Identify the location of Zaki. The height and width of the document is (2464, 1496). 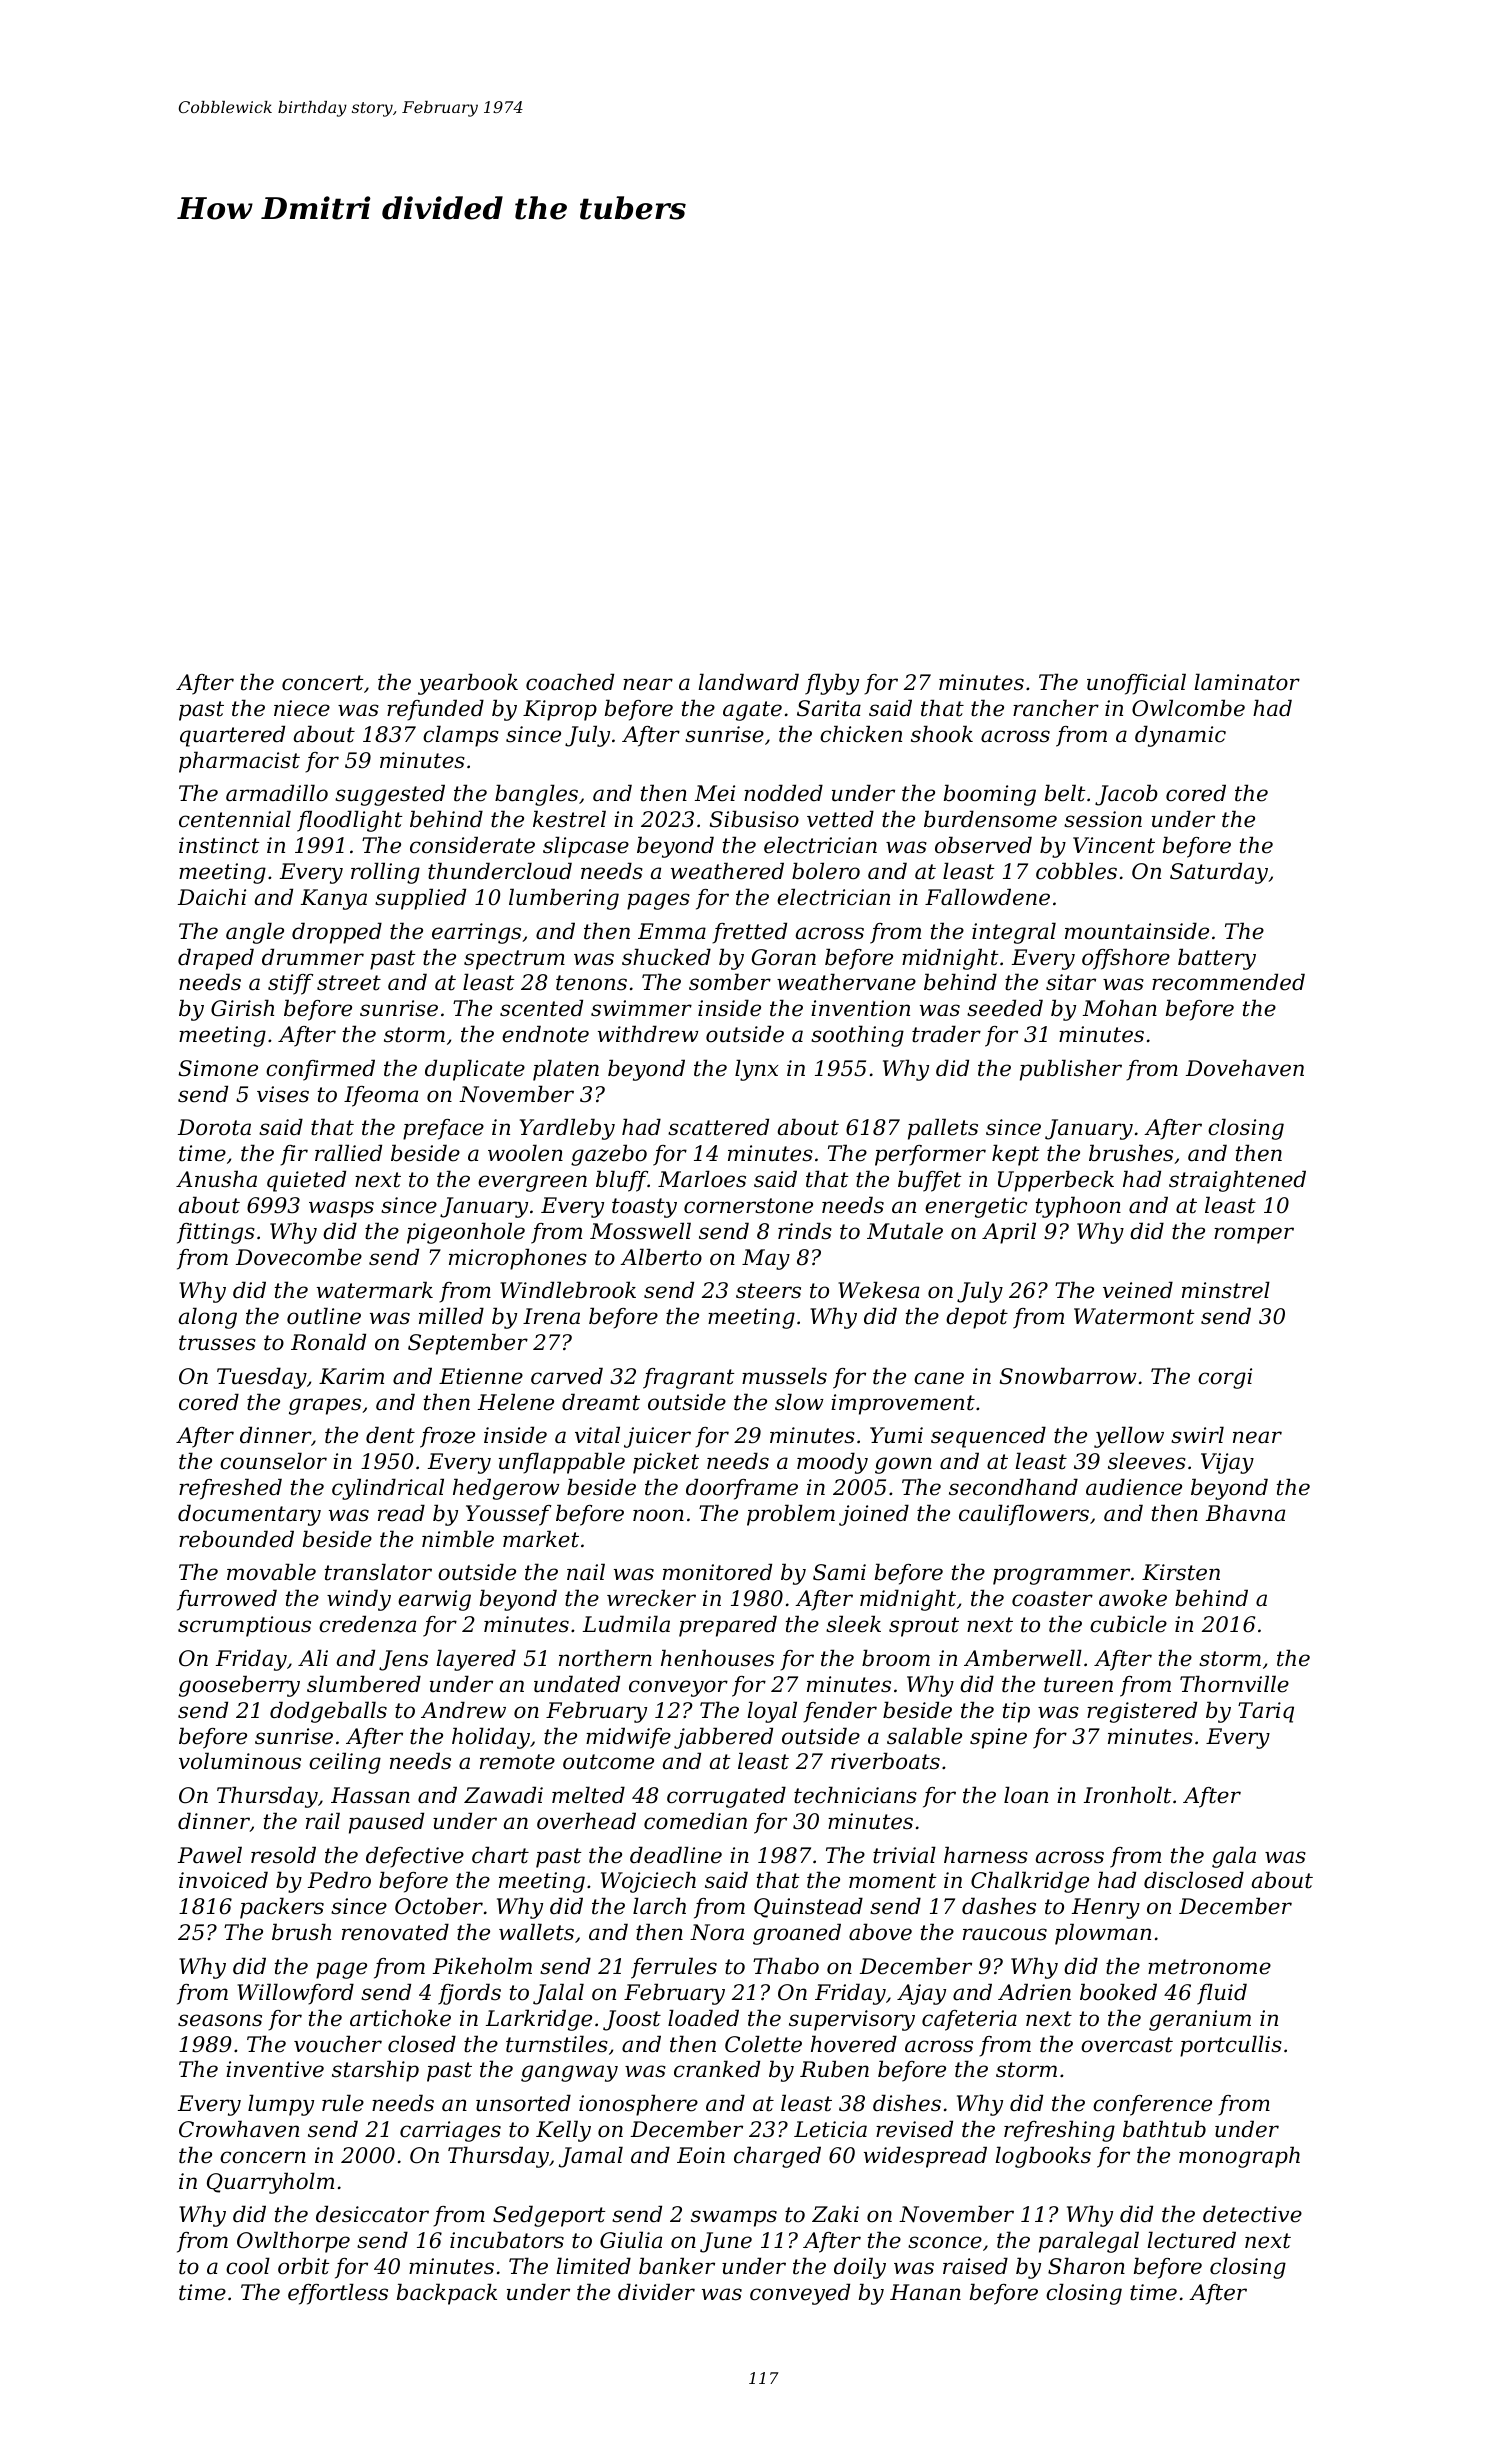
(835, 2214).
